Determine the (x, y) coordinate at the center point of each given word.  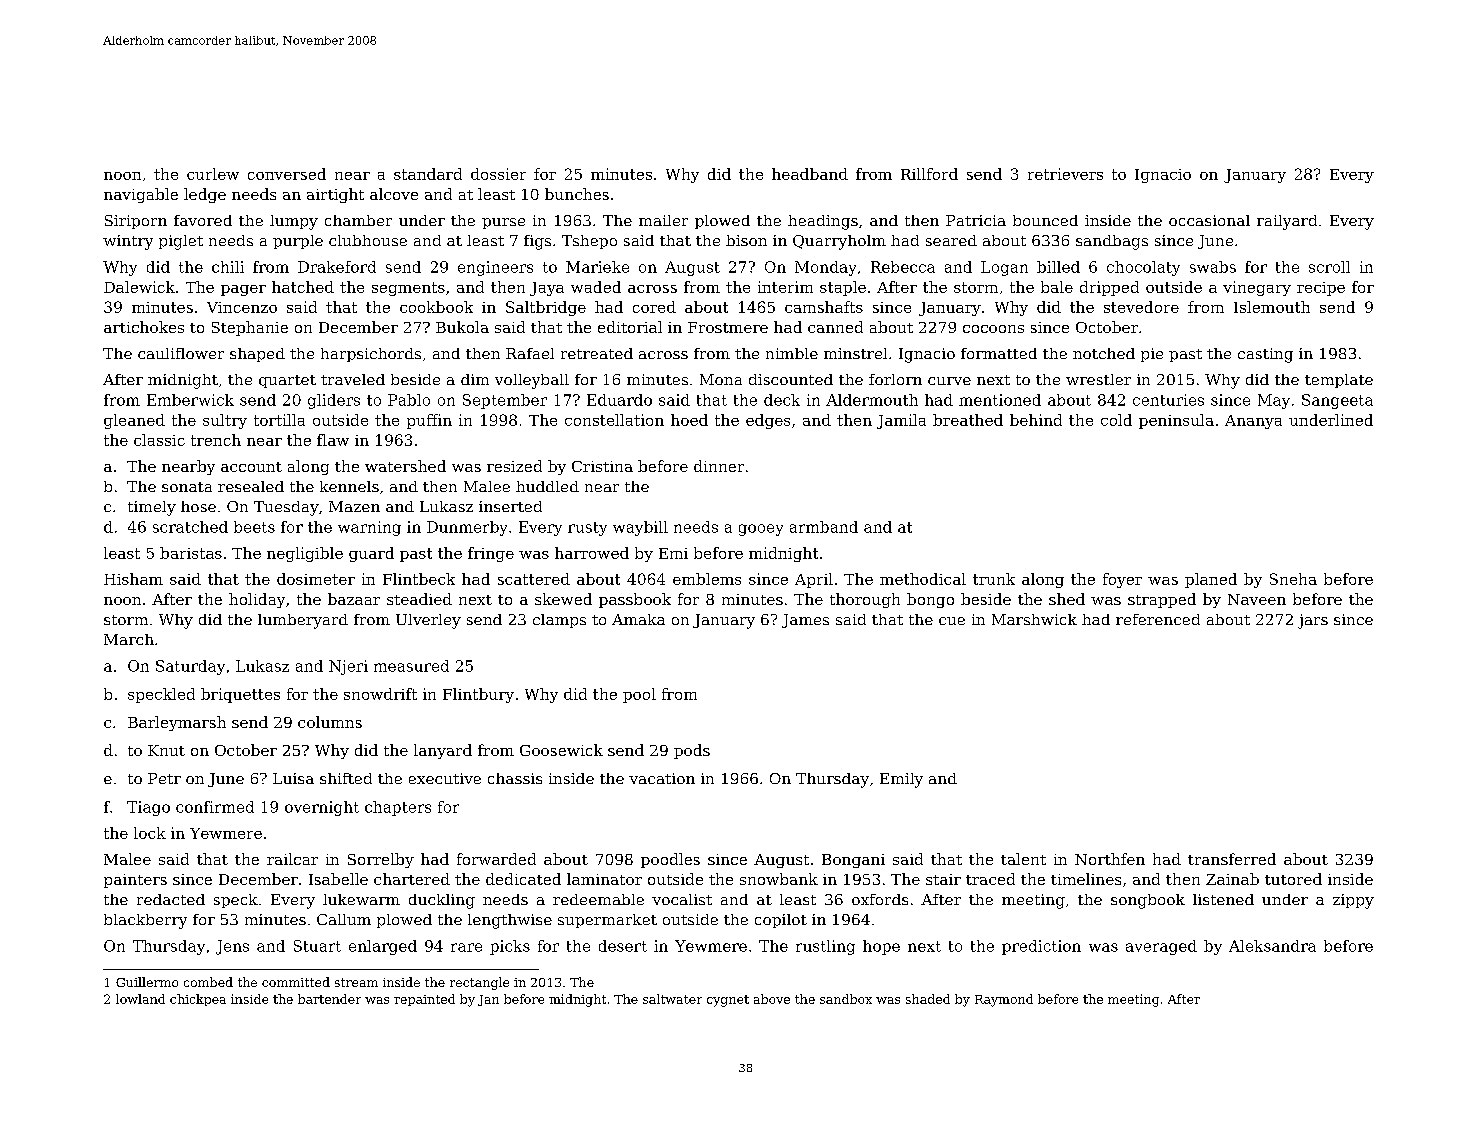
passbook (635, 600)
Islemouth (1272, 307)
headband (810, 174)
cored (654, 307)
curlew (213, 174)
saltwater (672, 999)
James (805, 621)
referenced (1158, 619)
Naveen (1257, 599)
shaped (257, 355)
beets (254, 527)
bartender (329, 999)
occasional (1209, 220)
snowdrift (380, 694)
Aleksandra (1272, 946)
